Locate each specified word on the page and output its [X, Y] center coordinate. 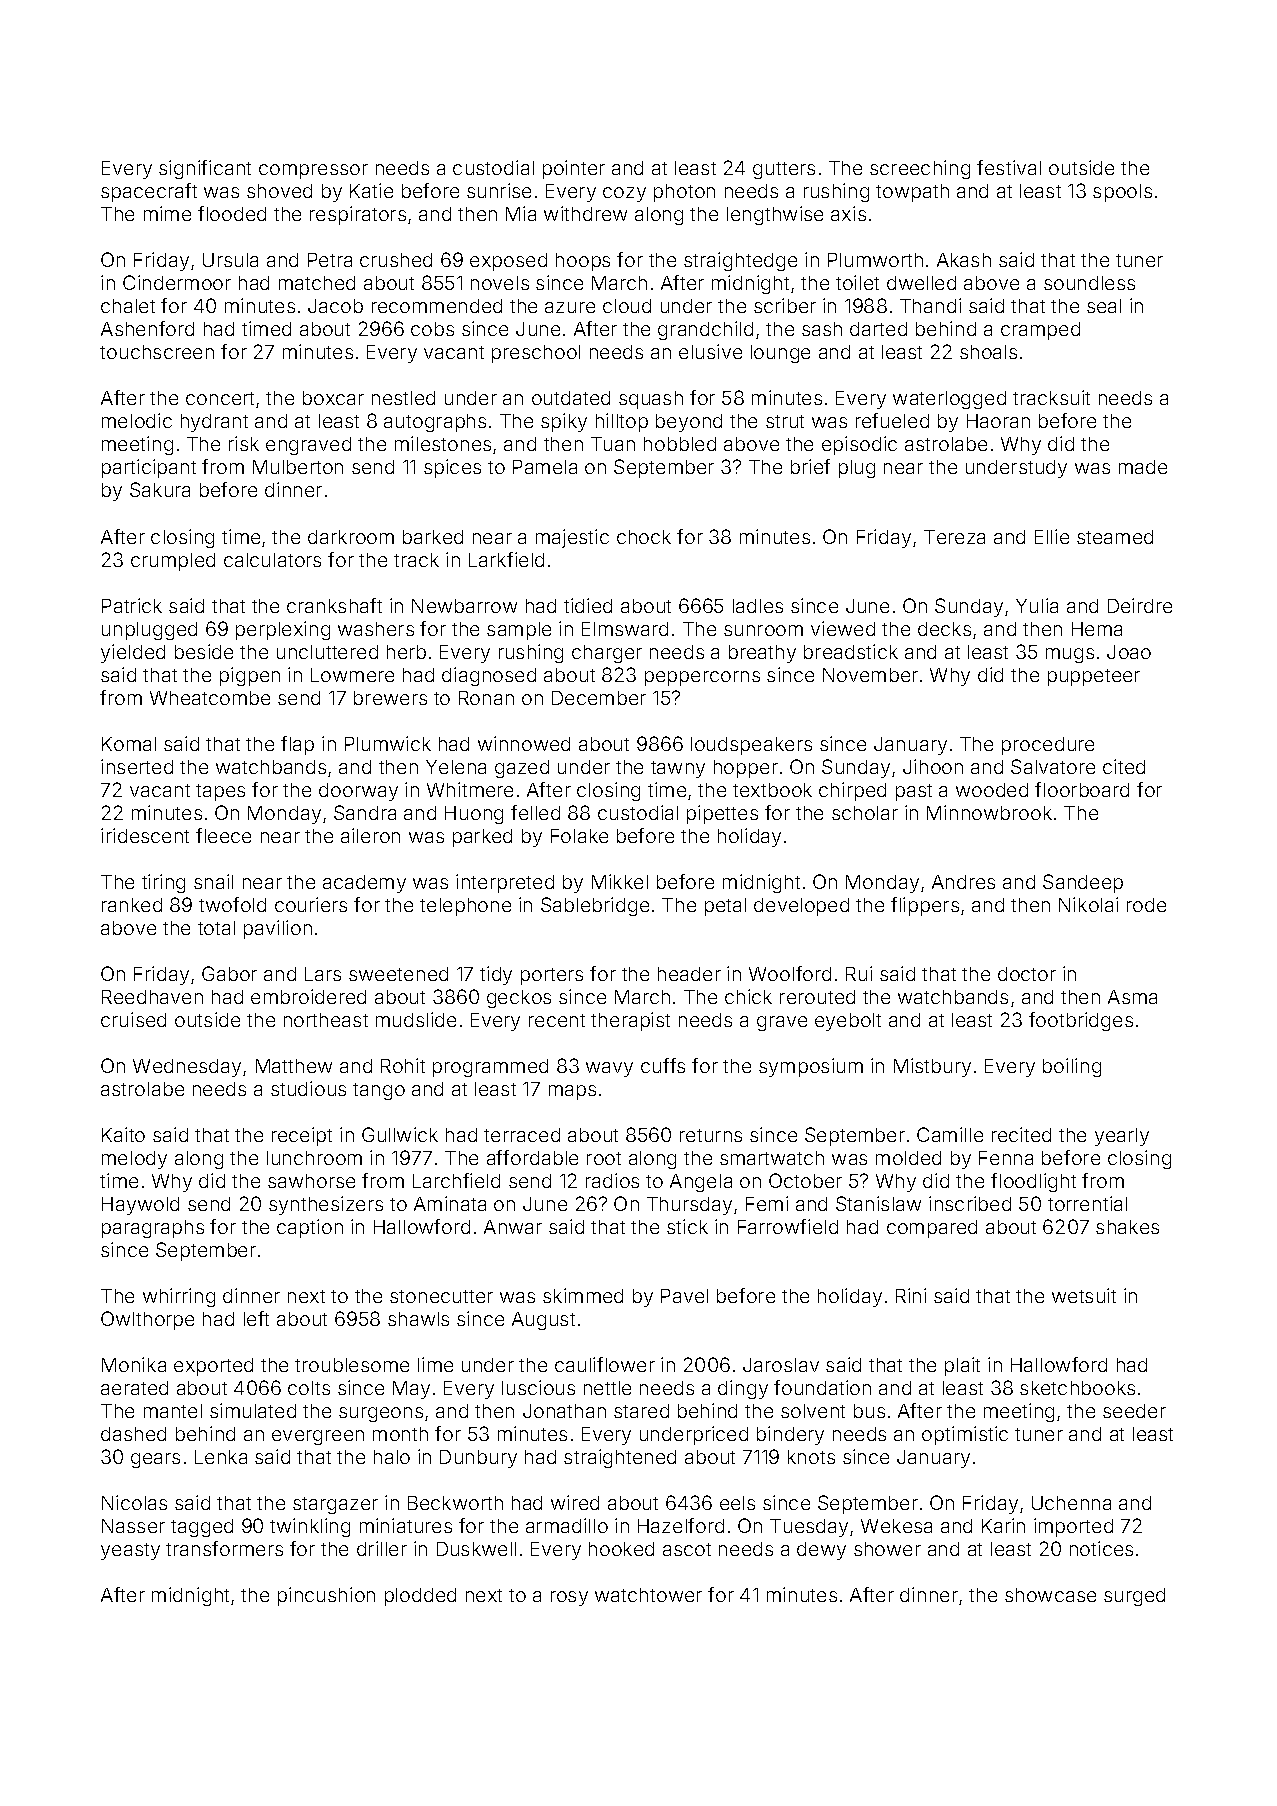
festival [1009, 167]
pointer [574, 169]
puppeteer [1094, 677]
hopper [746, 769]
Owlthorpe [147, 1320]
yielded [133, 653]
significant [205, 169]
